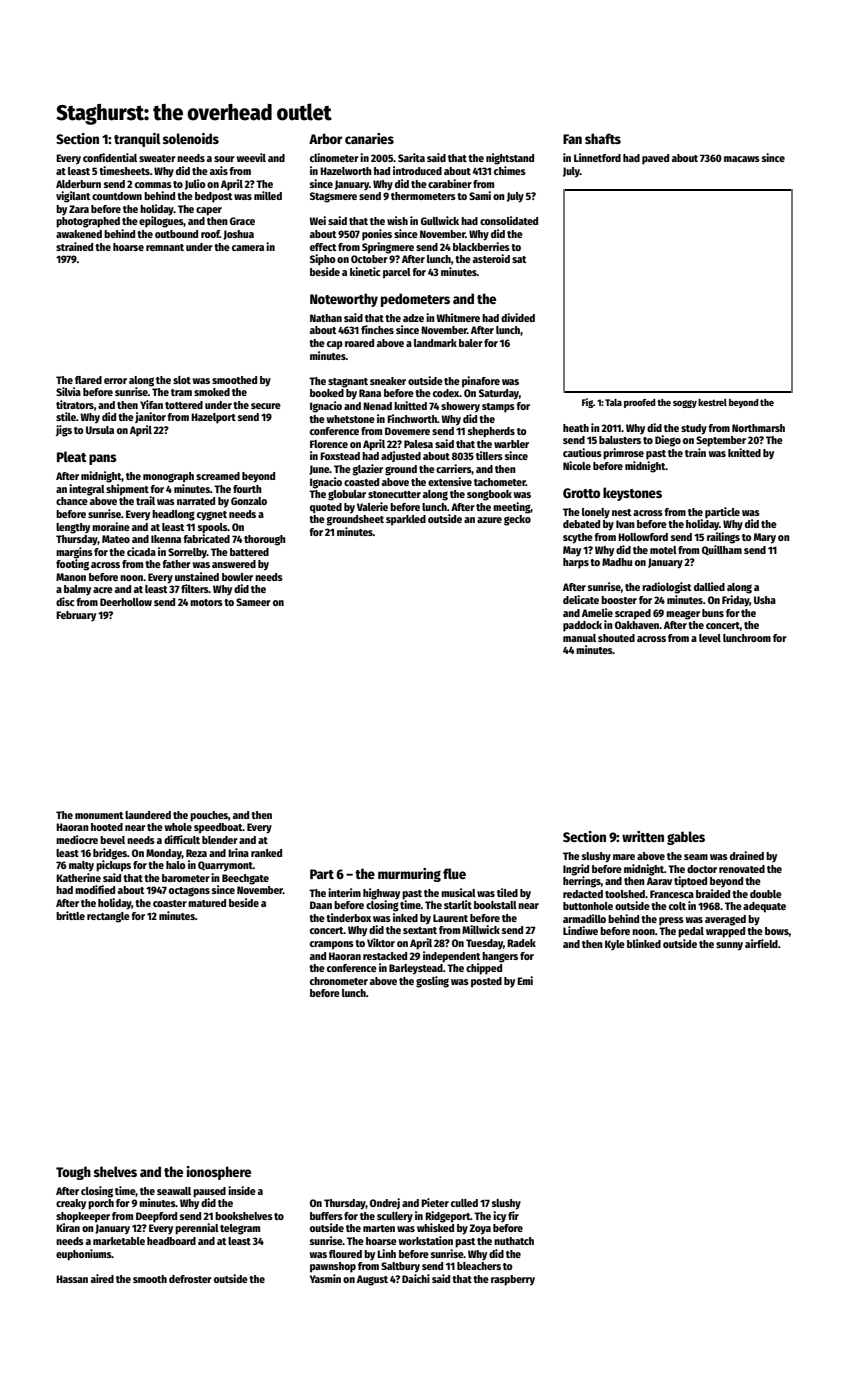  What do you see at coordinates (513, 1280) in the image?
I see `raspberry` at bounding box center [513, 1280].
